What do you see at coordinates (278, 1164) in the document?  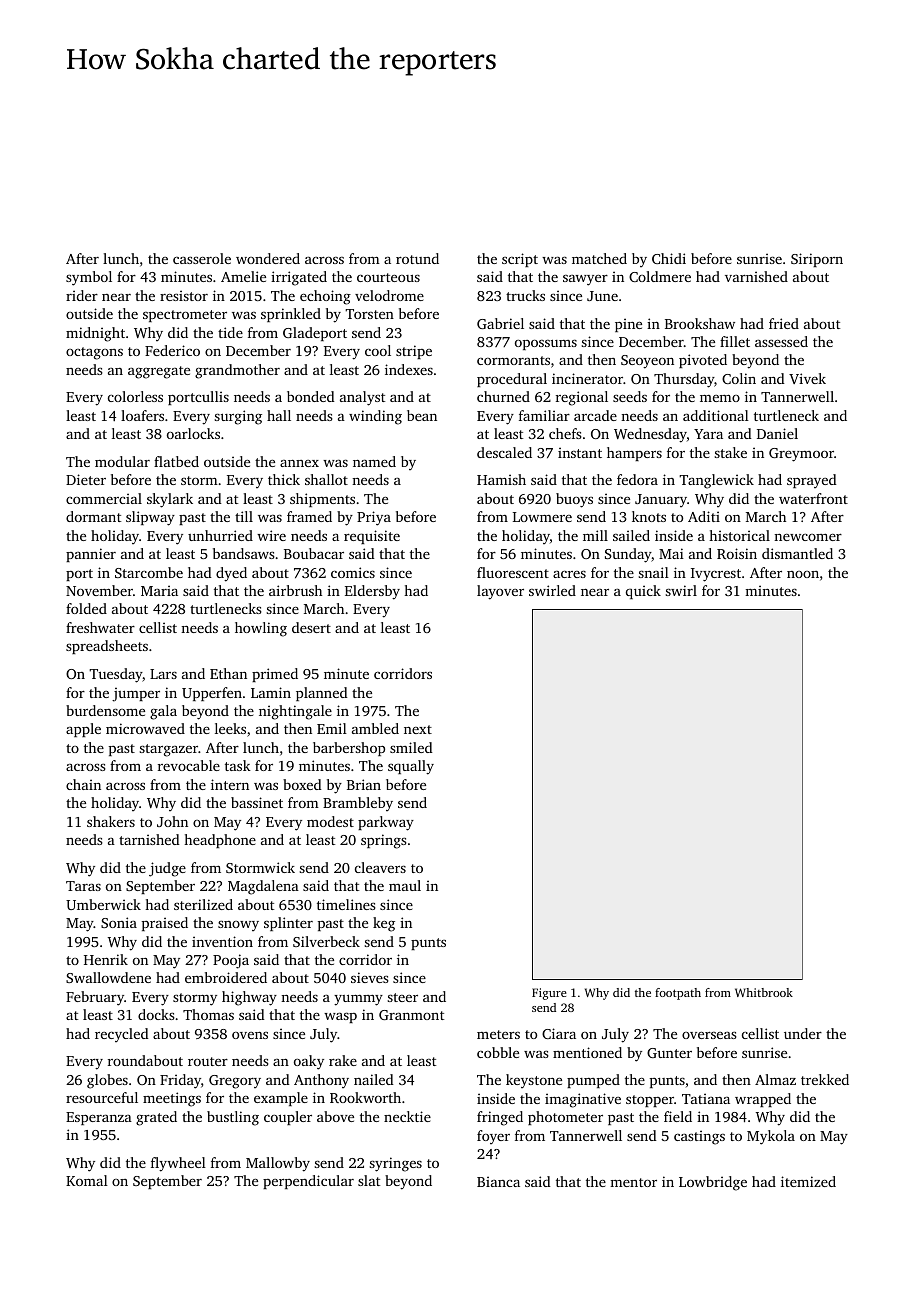 I see `Mallowby` at bounding box center [278, 1164].
